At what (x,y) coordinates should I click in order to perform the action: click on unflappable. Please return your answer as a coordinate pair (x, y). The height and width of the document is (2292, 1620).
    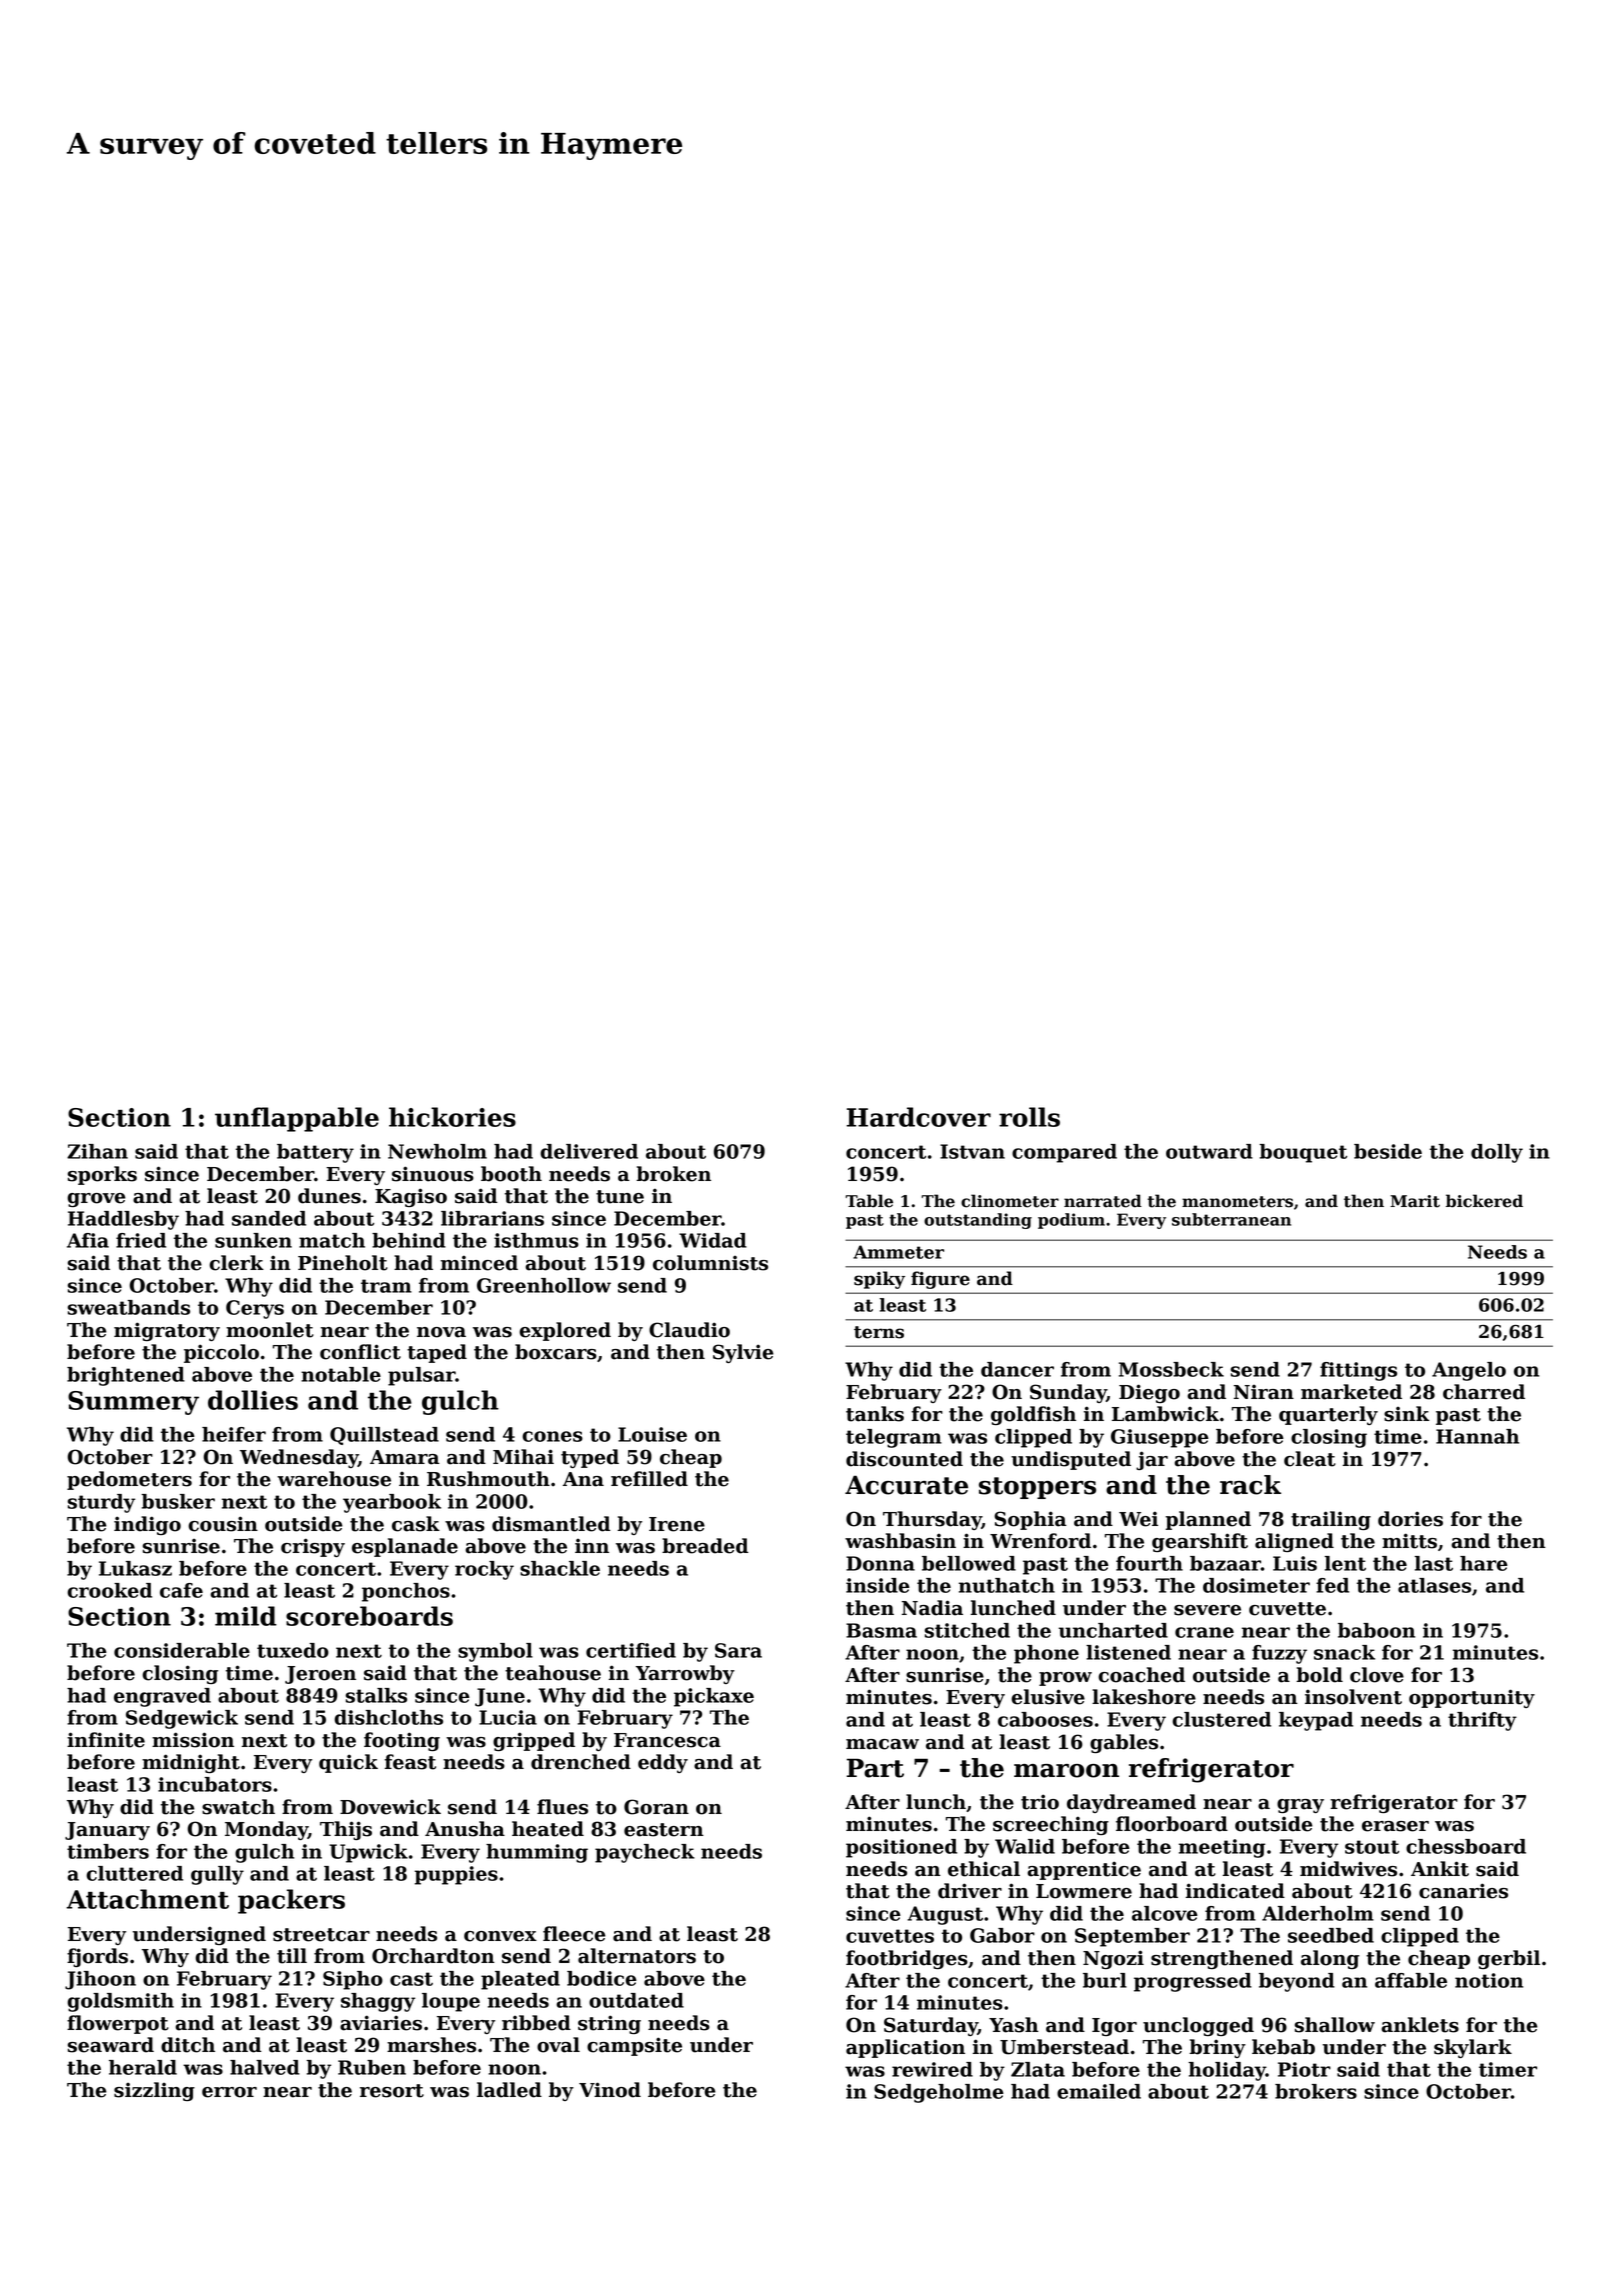
    Looking at the image, I should click on (297, 1119).
